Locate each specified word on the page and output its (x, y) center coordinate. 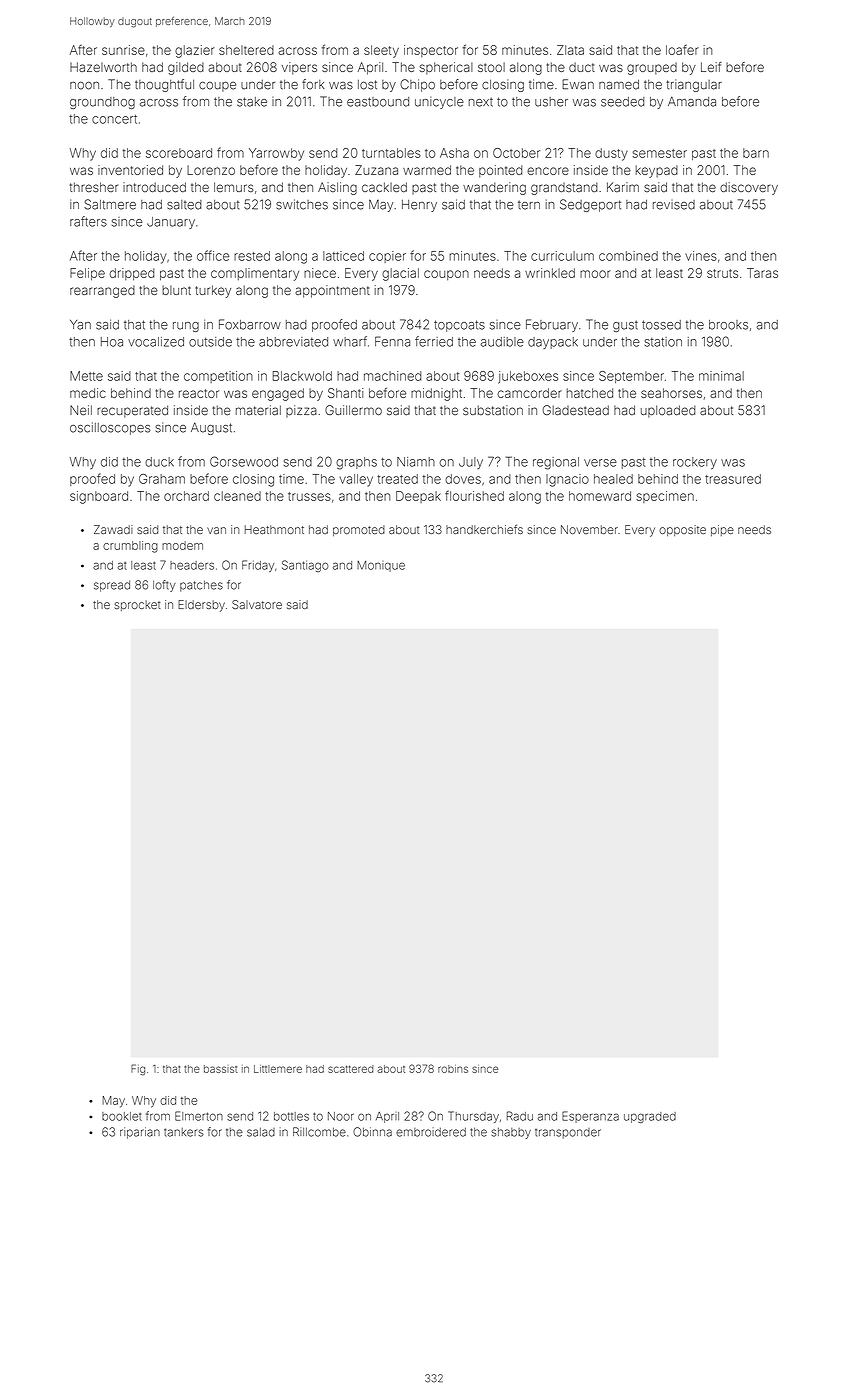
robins (453, 1069)
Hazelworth (103, 67)
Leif (711, 67)
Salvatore (257, 604)
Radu (520, 1116)
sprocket (138, 605)
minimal (721, 376)
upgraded (650, 1117)
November (589, 529)
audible (502, 342)
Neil (81, 410)
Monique (381, 566)
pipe (722, 530)
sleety (381, 51)
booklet (122, 1116)
